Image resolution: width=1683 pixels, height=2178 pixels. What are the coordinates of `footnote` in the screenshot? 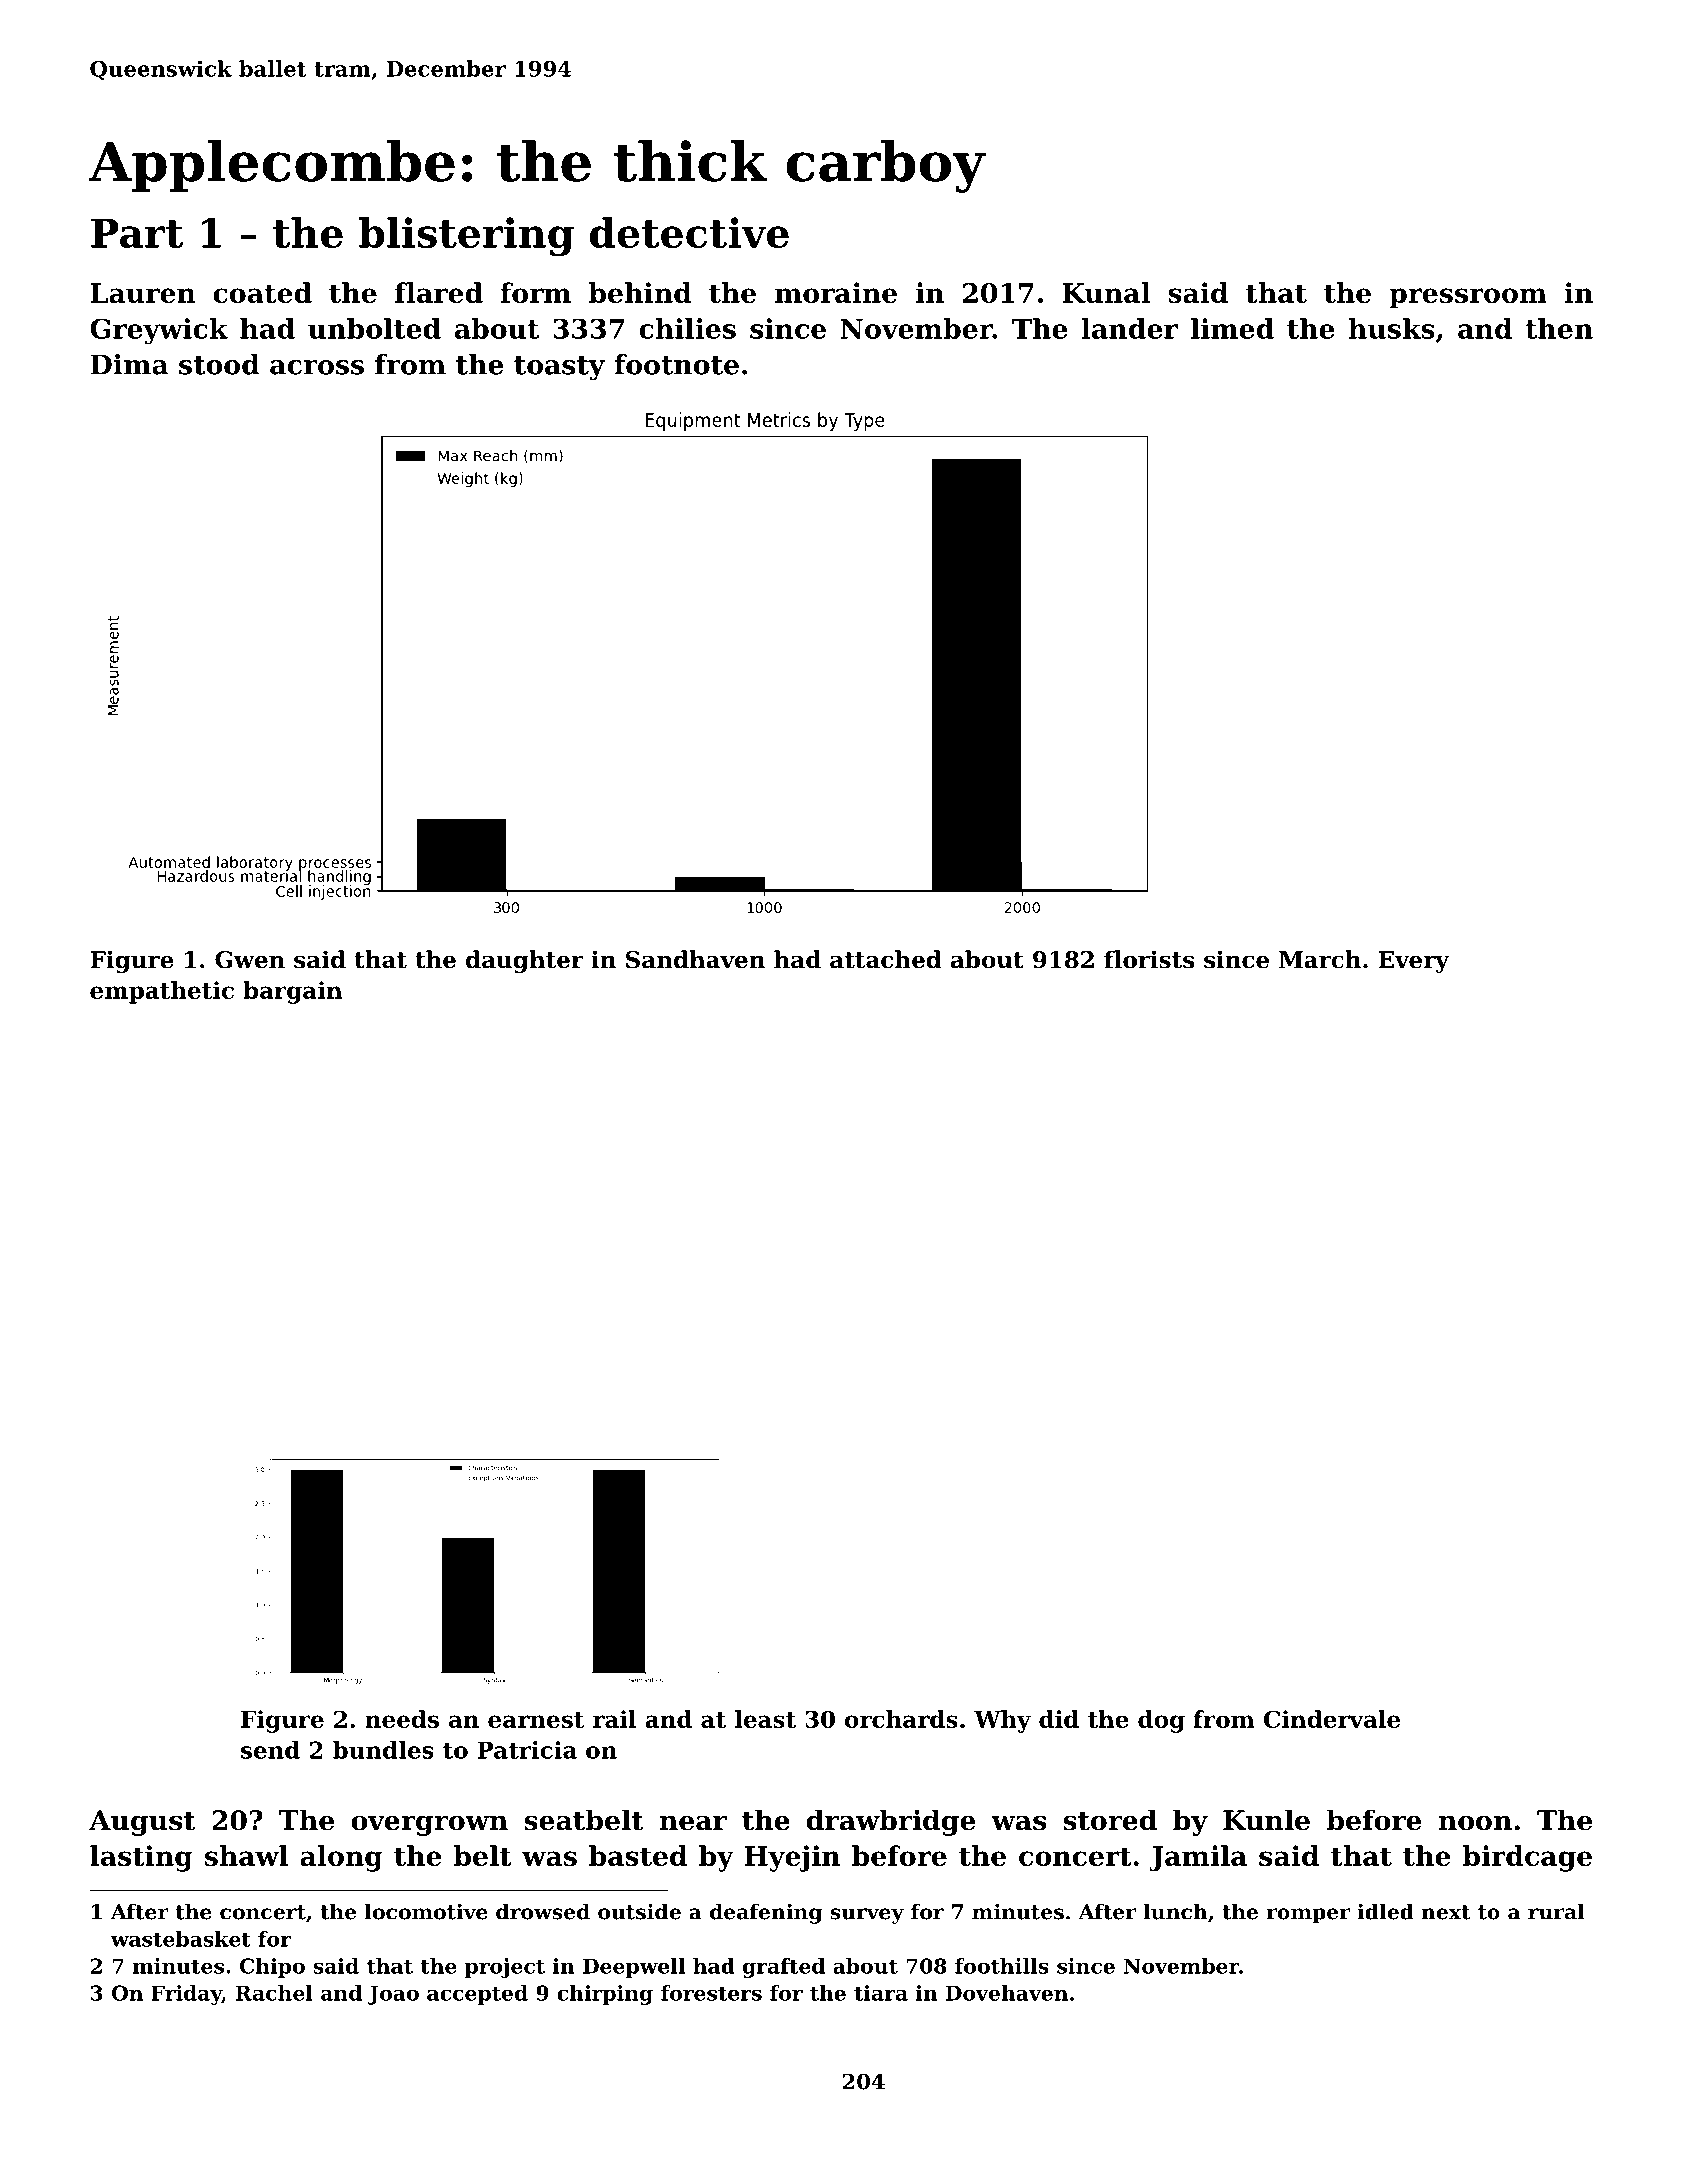 It's located at (676, 364).
